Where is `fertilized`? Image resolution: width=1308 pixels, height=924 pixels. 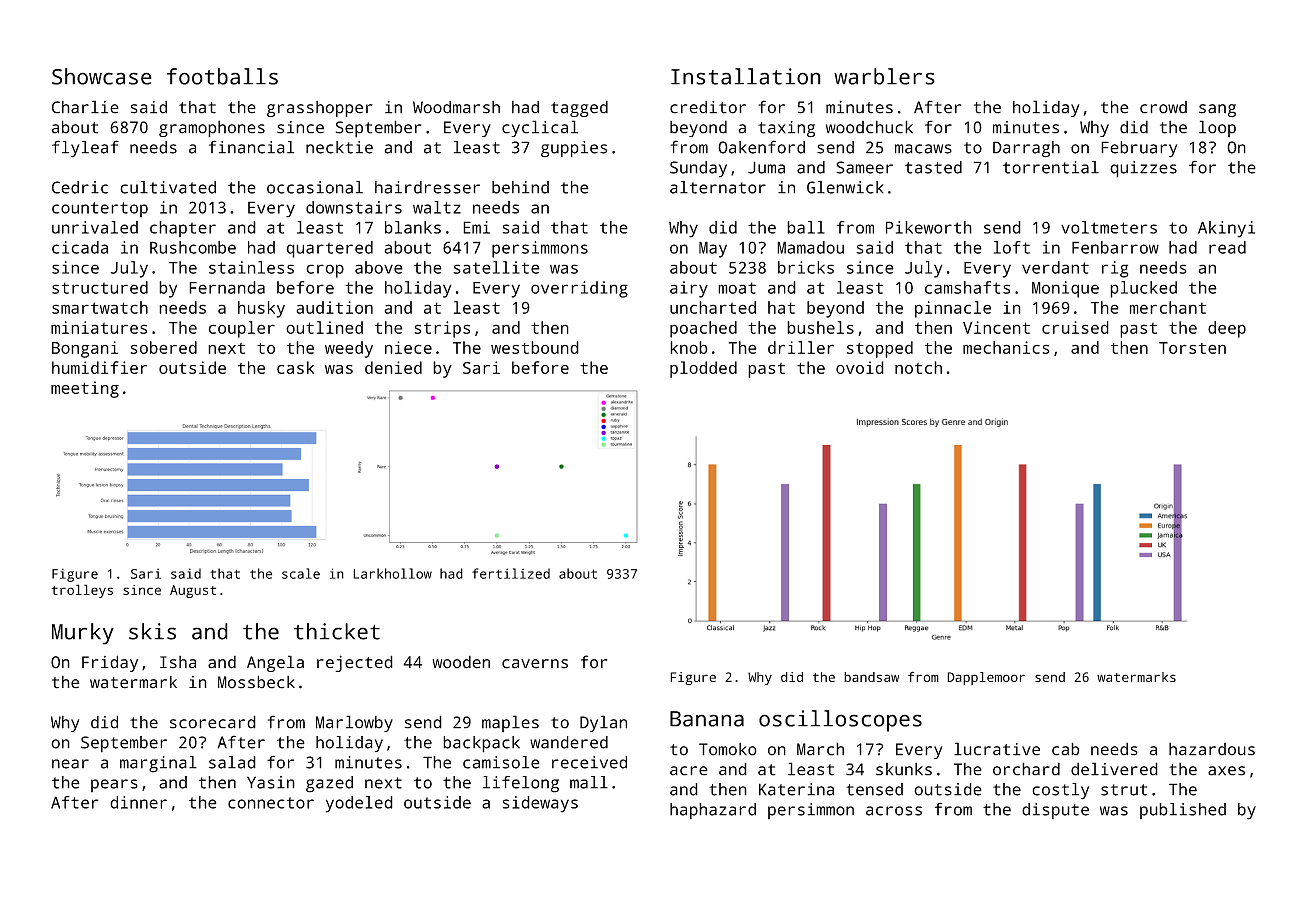
fertilized is located at coordinates (511, 573).
